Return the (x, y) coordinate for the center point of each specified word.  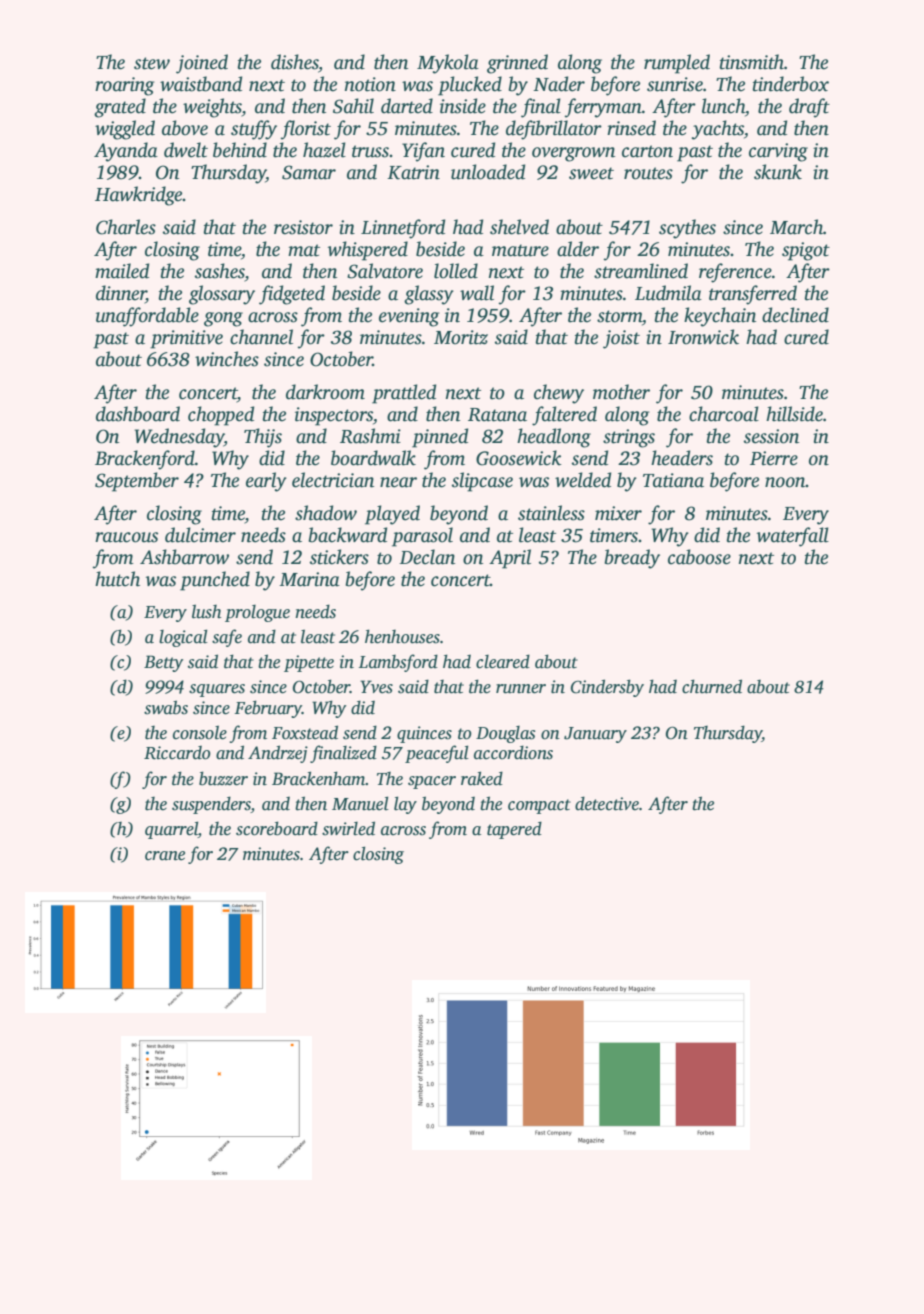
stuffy (254, 130)
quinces (424, 734)
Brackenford (145, 460)
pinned (440, 438)
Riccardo (177, 753)
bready (632, 559)
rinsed (631, 128)
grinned (517, 64)
